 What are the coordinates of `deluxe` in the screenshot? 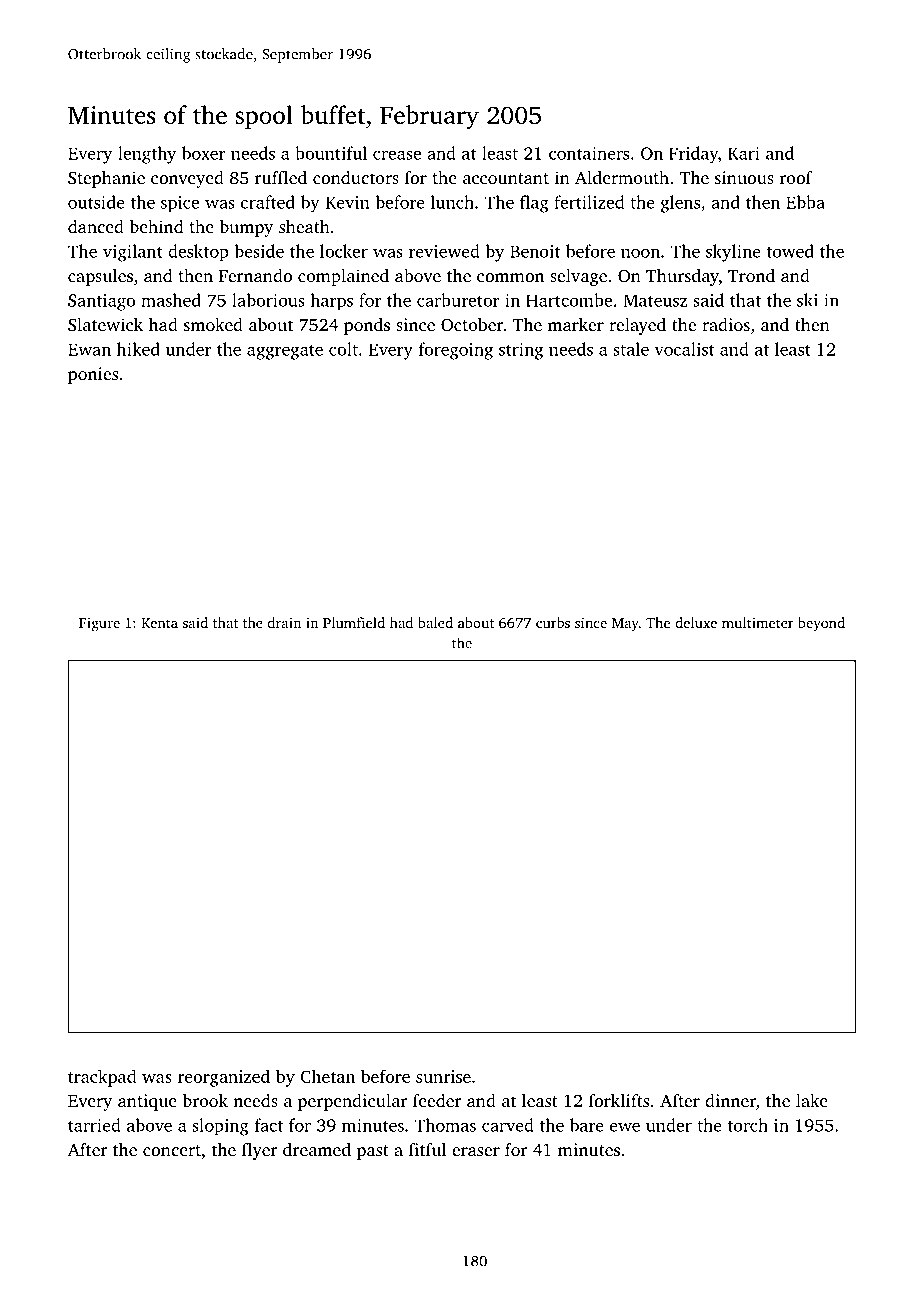 It's located at (696, 622).
